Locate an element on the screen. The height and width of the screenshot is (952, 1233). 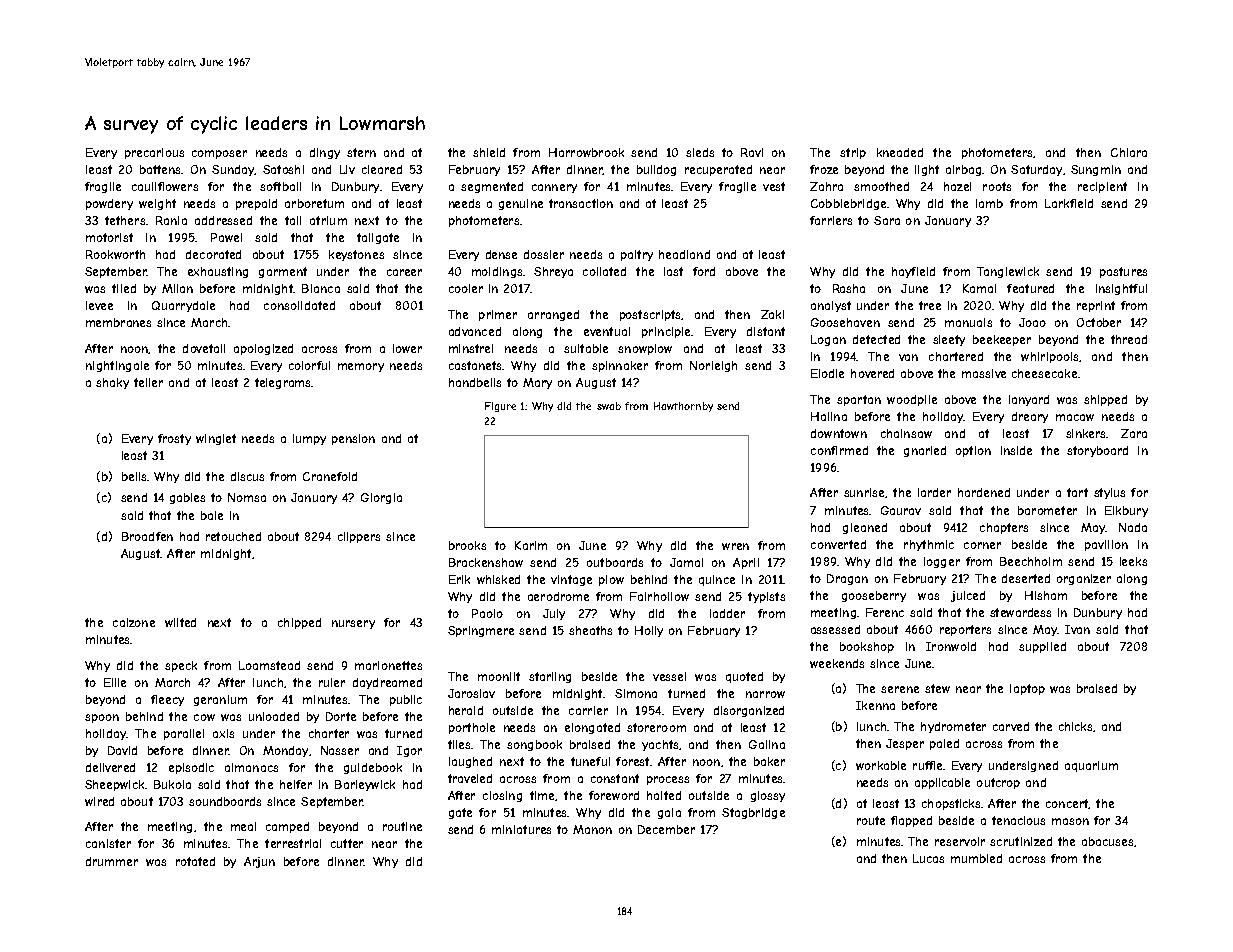
arboretum is located at coordinates (314, 203).
